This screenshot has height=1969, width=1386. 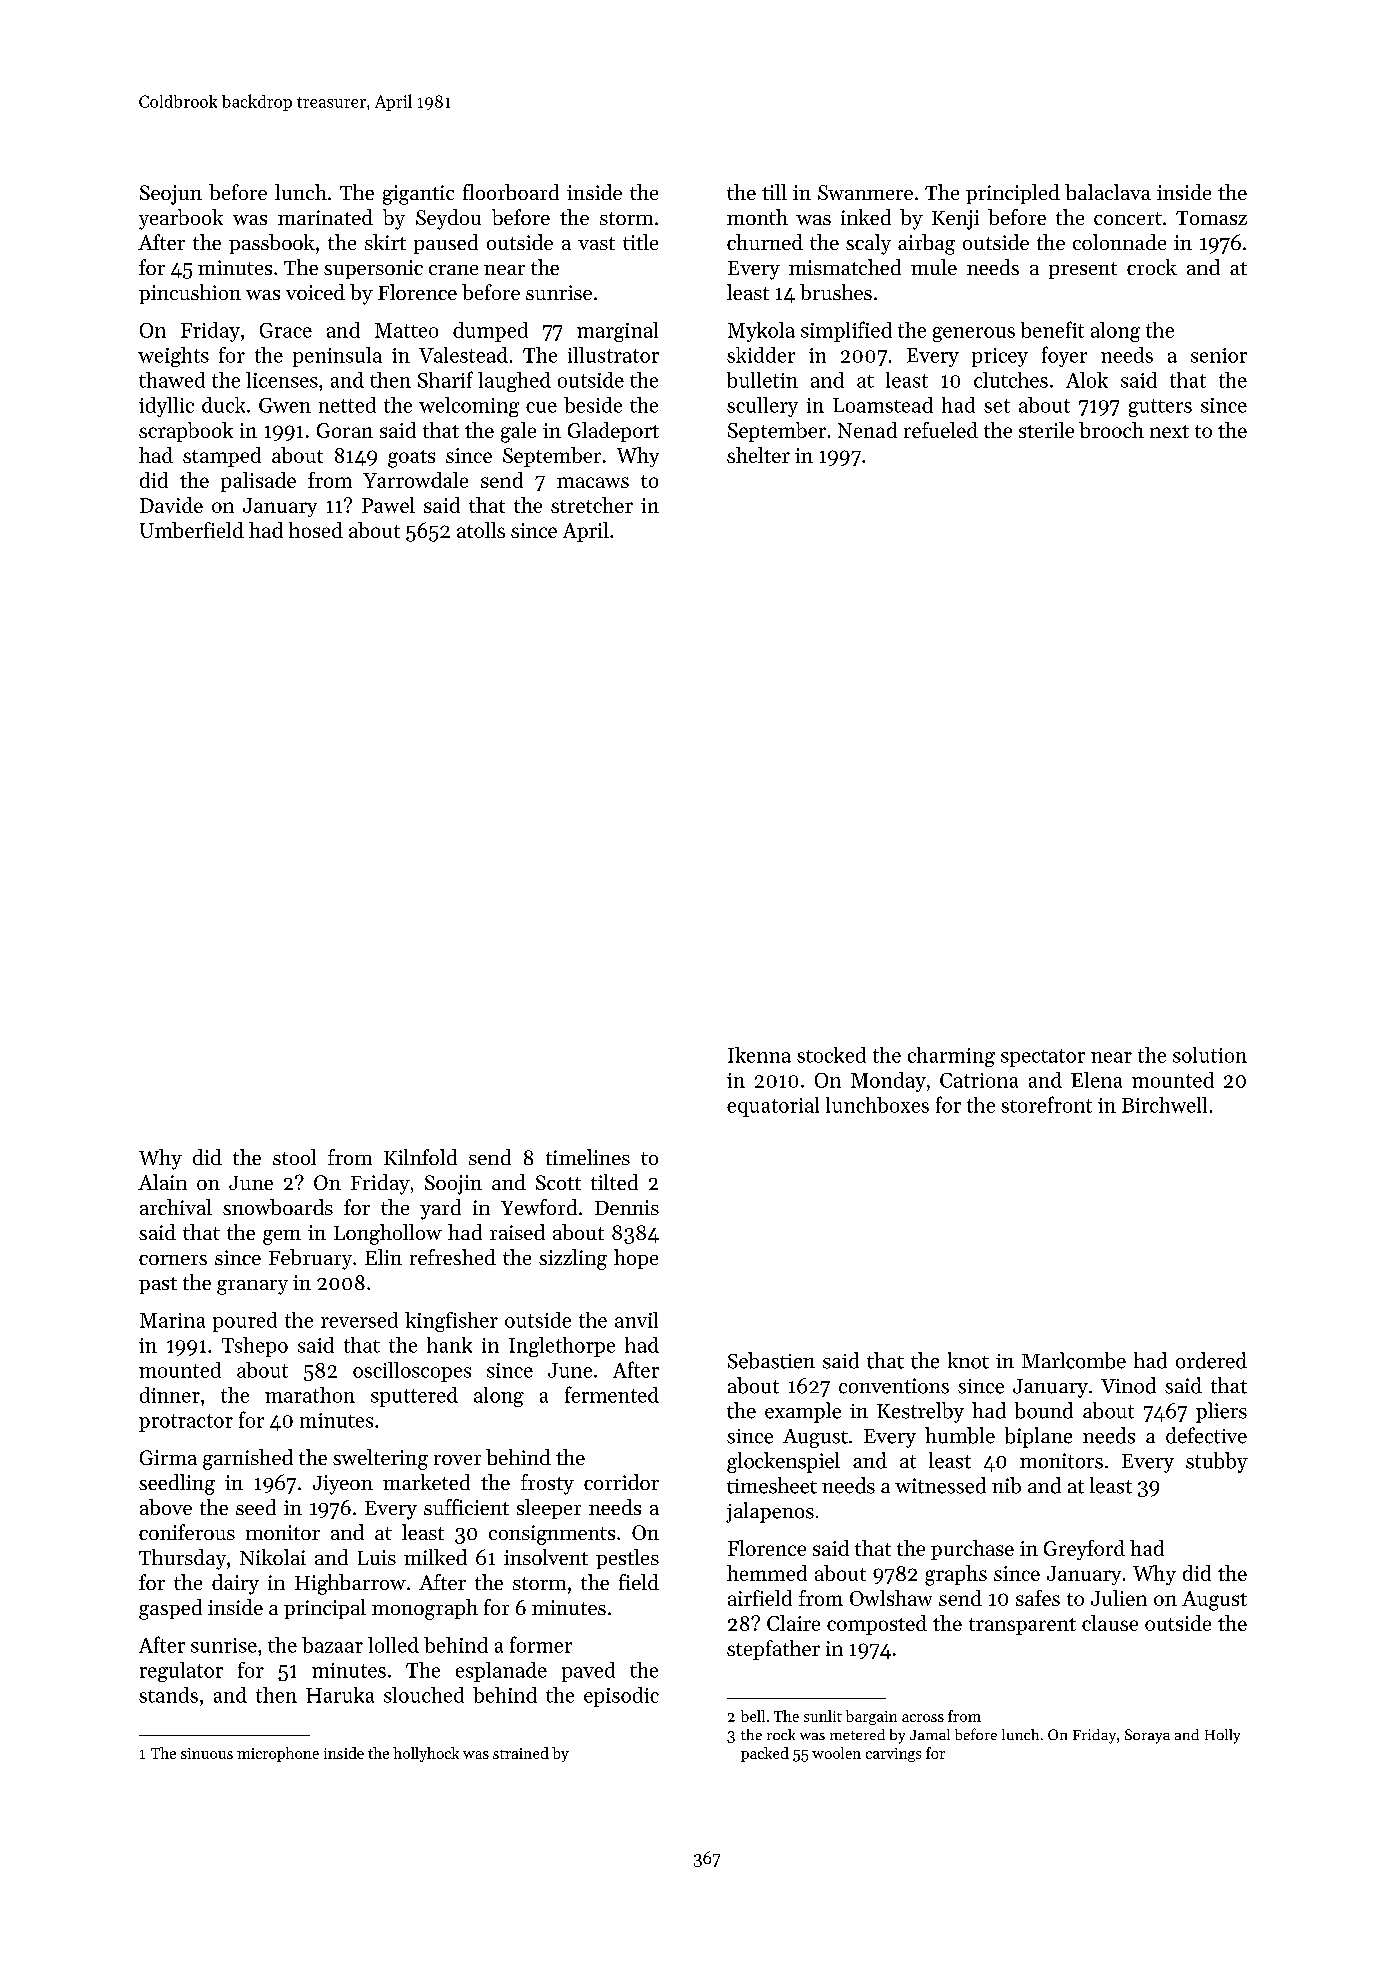 What do you see at coordinates (1074, 1360) in the screenshot?
I see `Marlcombe` at bounding box center [1074, 1360].
